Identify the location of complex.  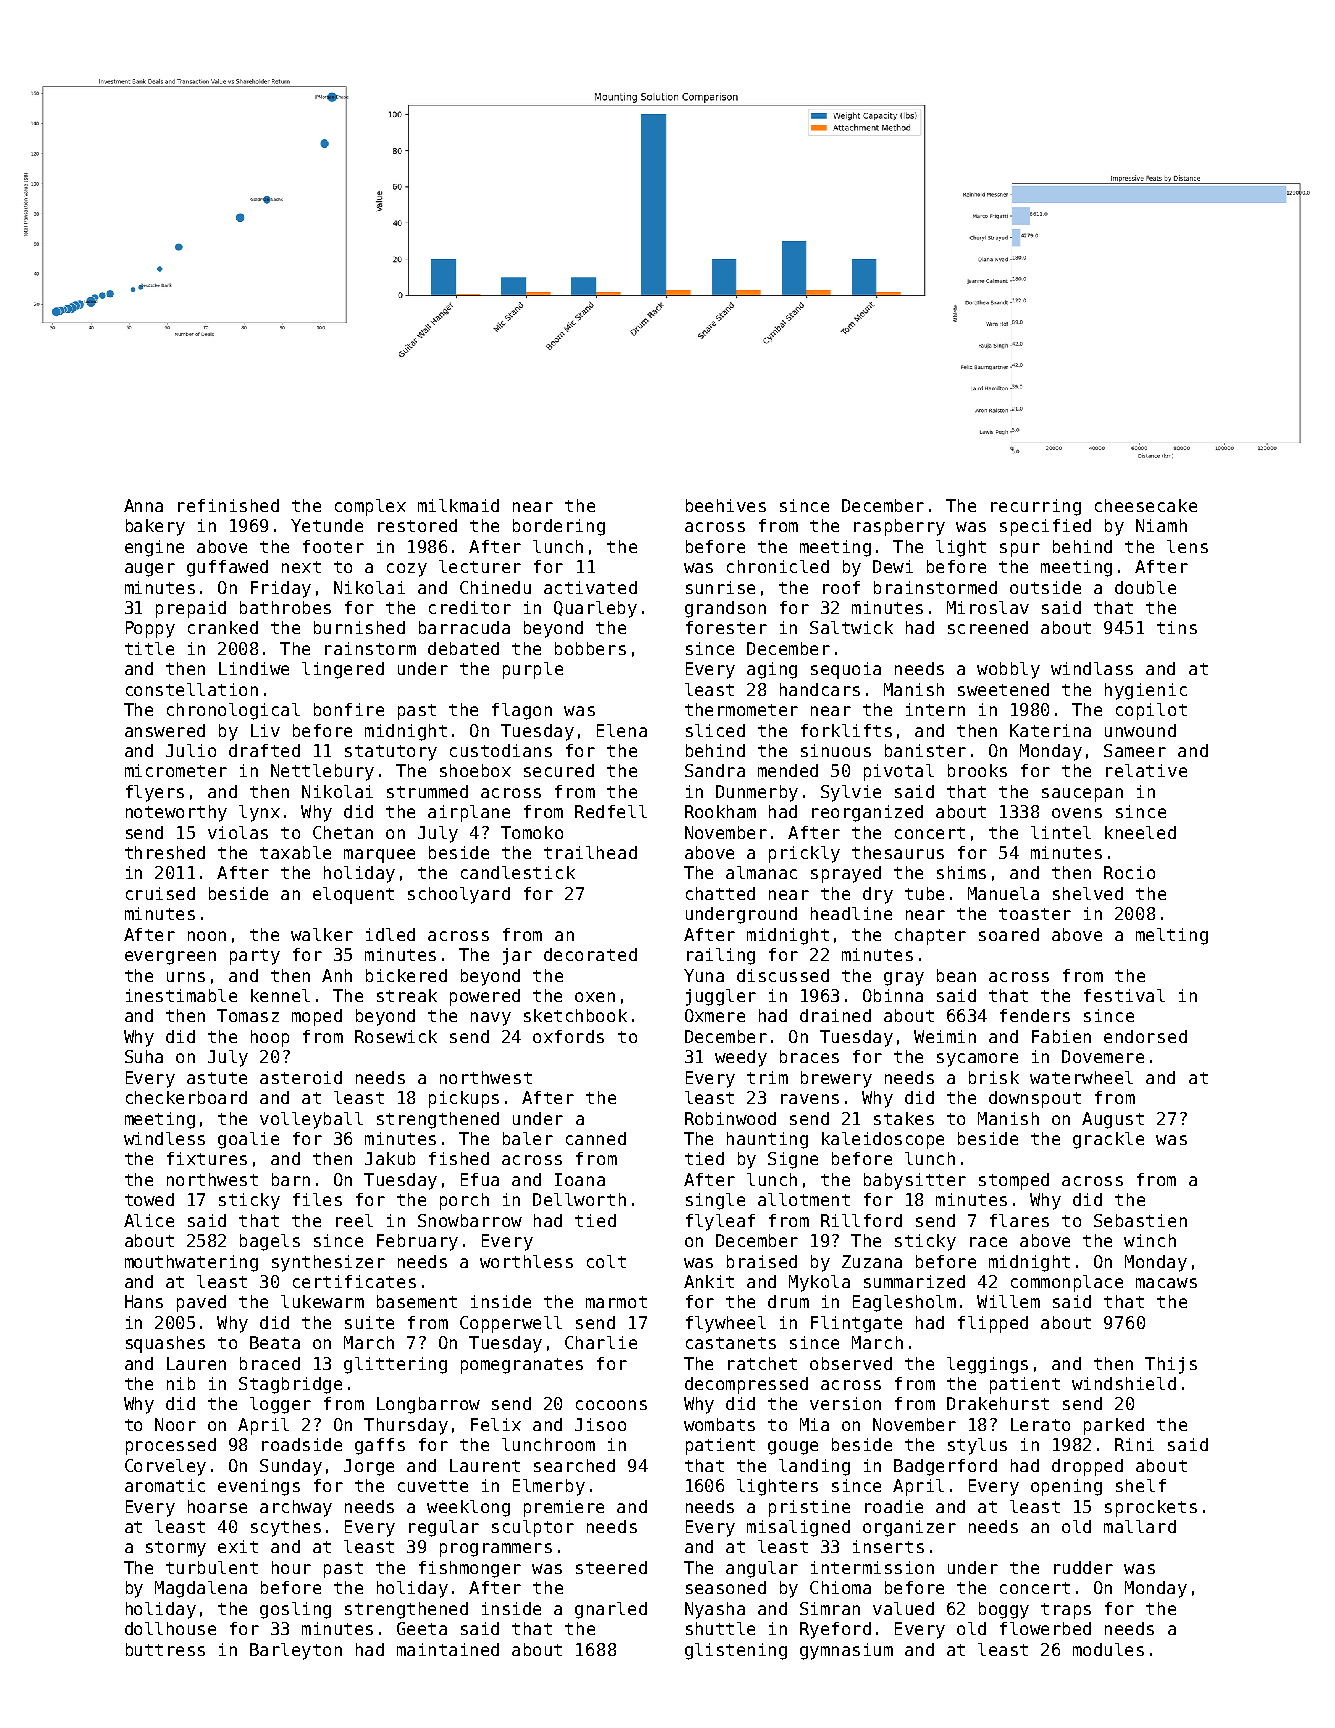
(370, 507).
